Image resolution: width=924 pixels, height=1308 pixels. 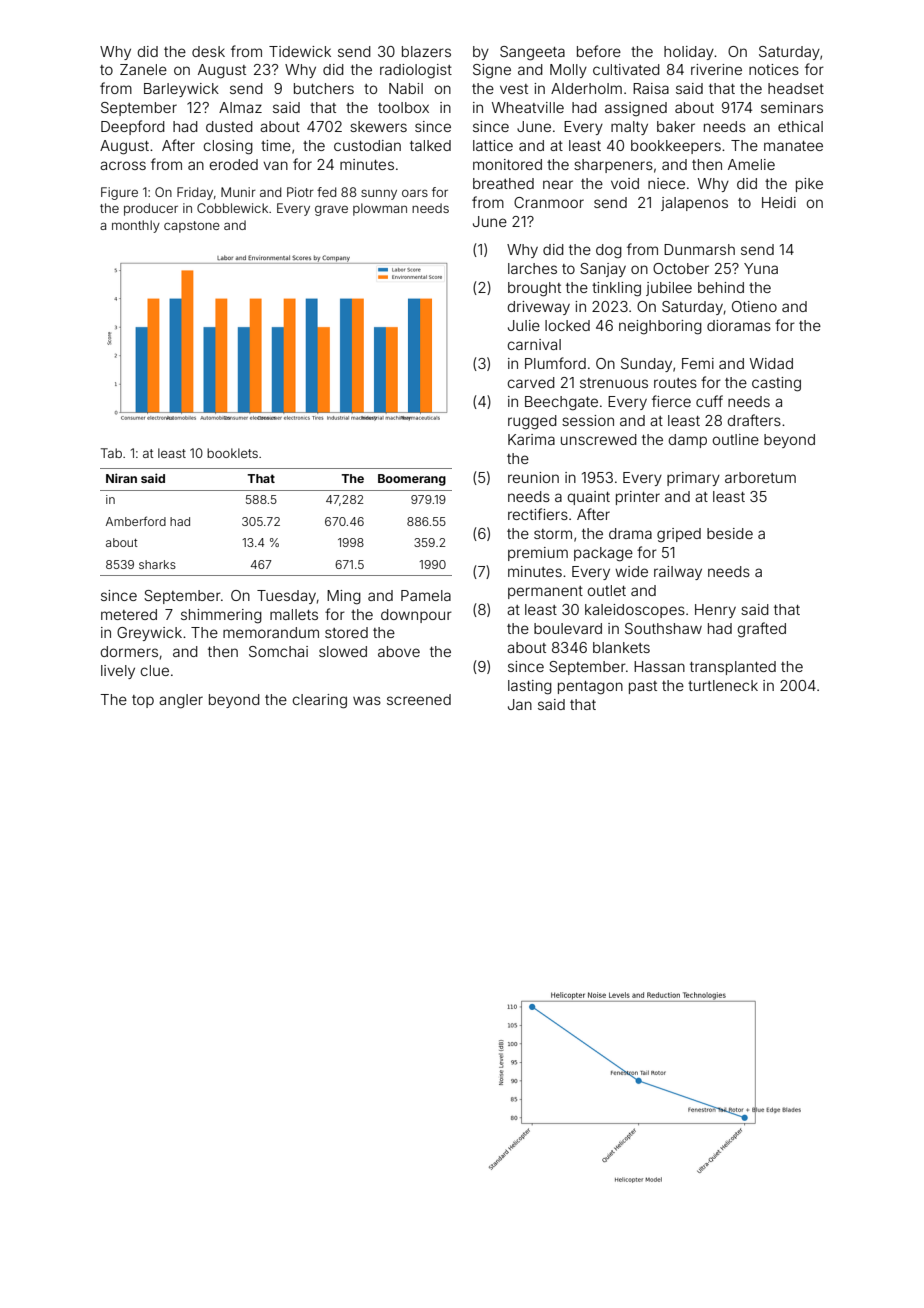 What do you see at coordinates (524, 325) in the image?
I see `Julie` at bounding box center [524, 325].
